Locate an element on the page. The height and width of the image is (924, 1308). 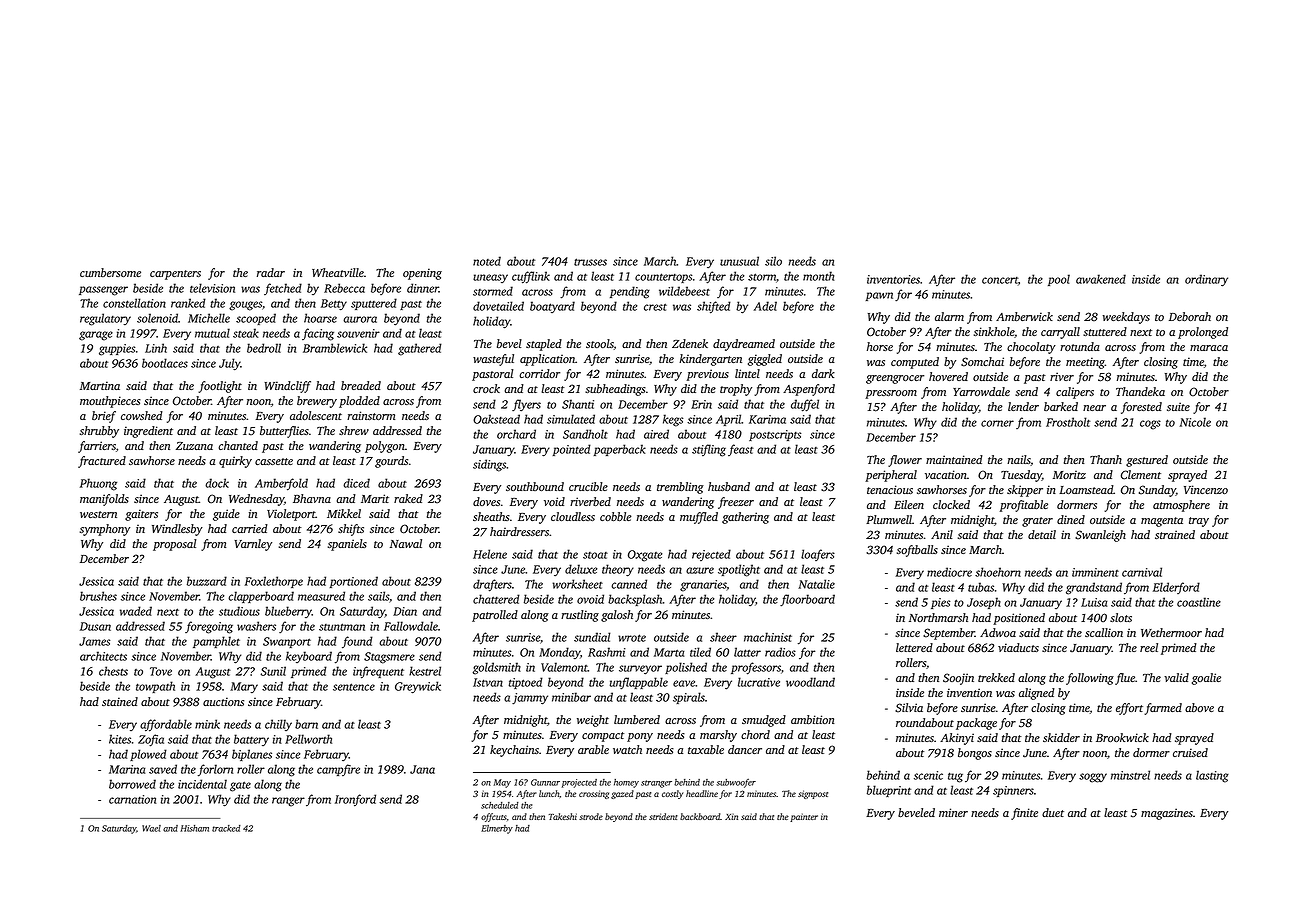
borrowed is located at coordinates (132, 784).
